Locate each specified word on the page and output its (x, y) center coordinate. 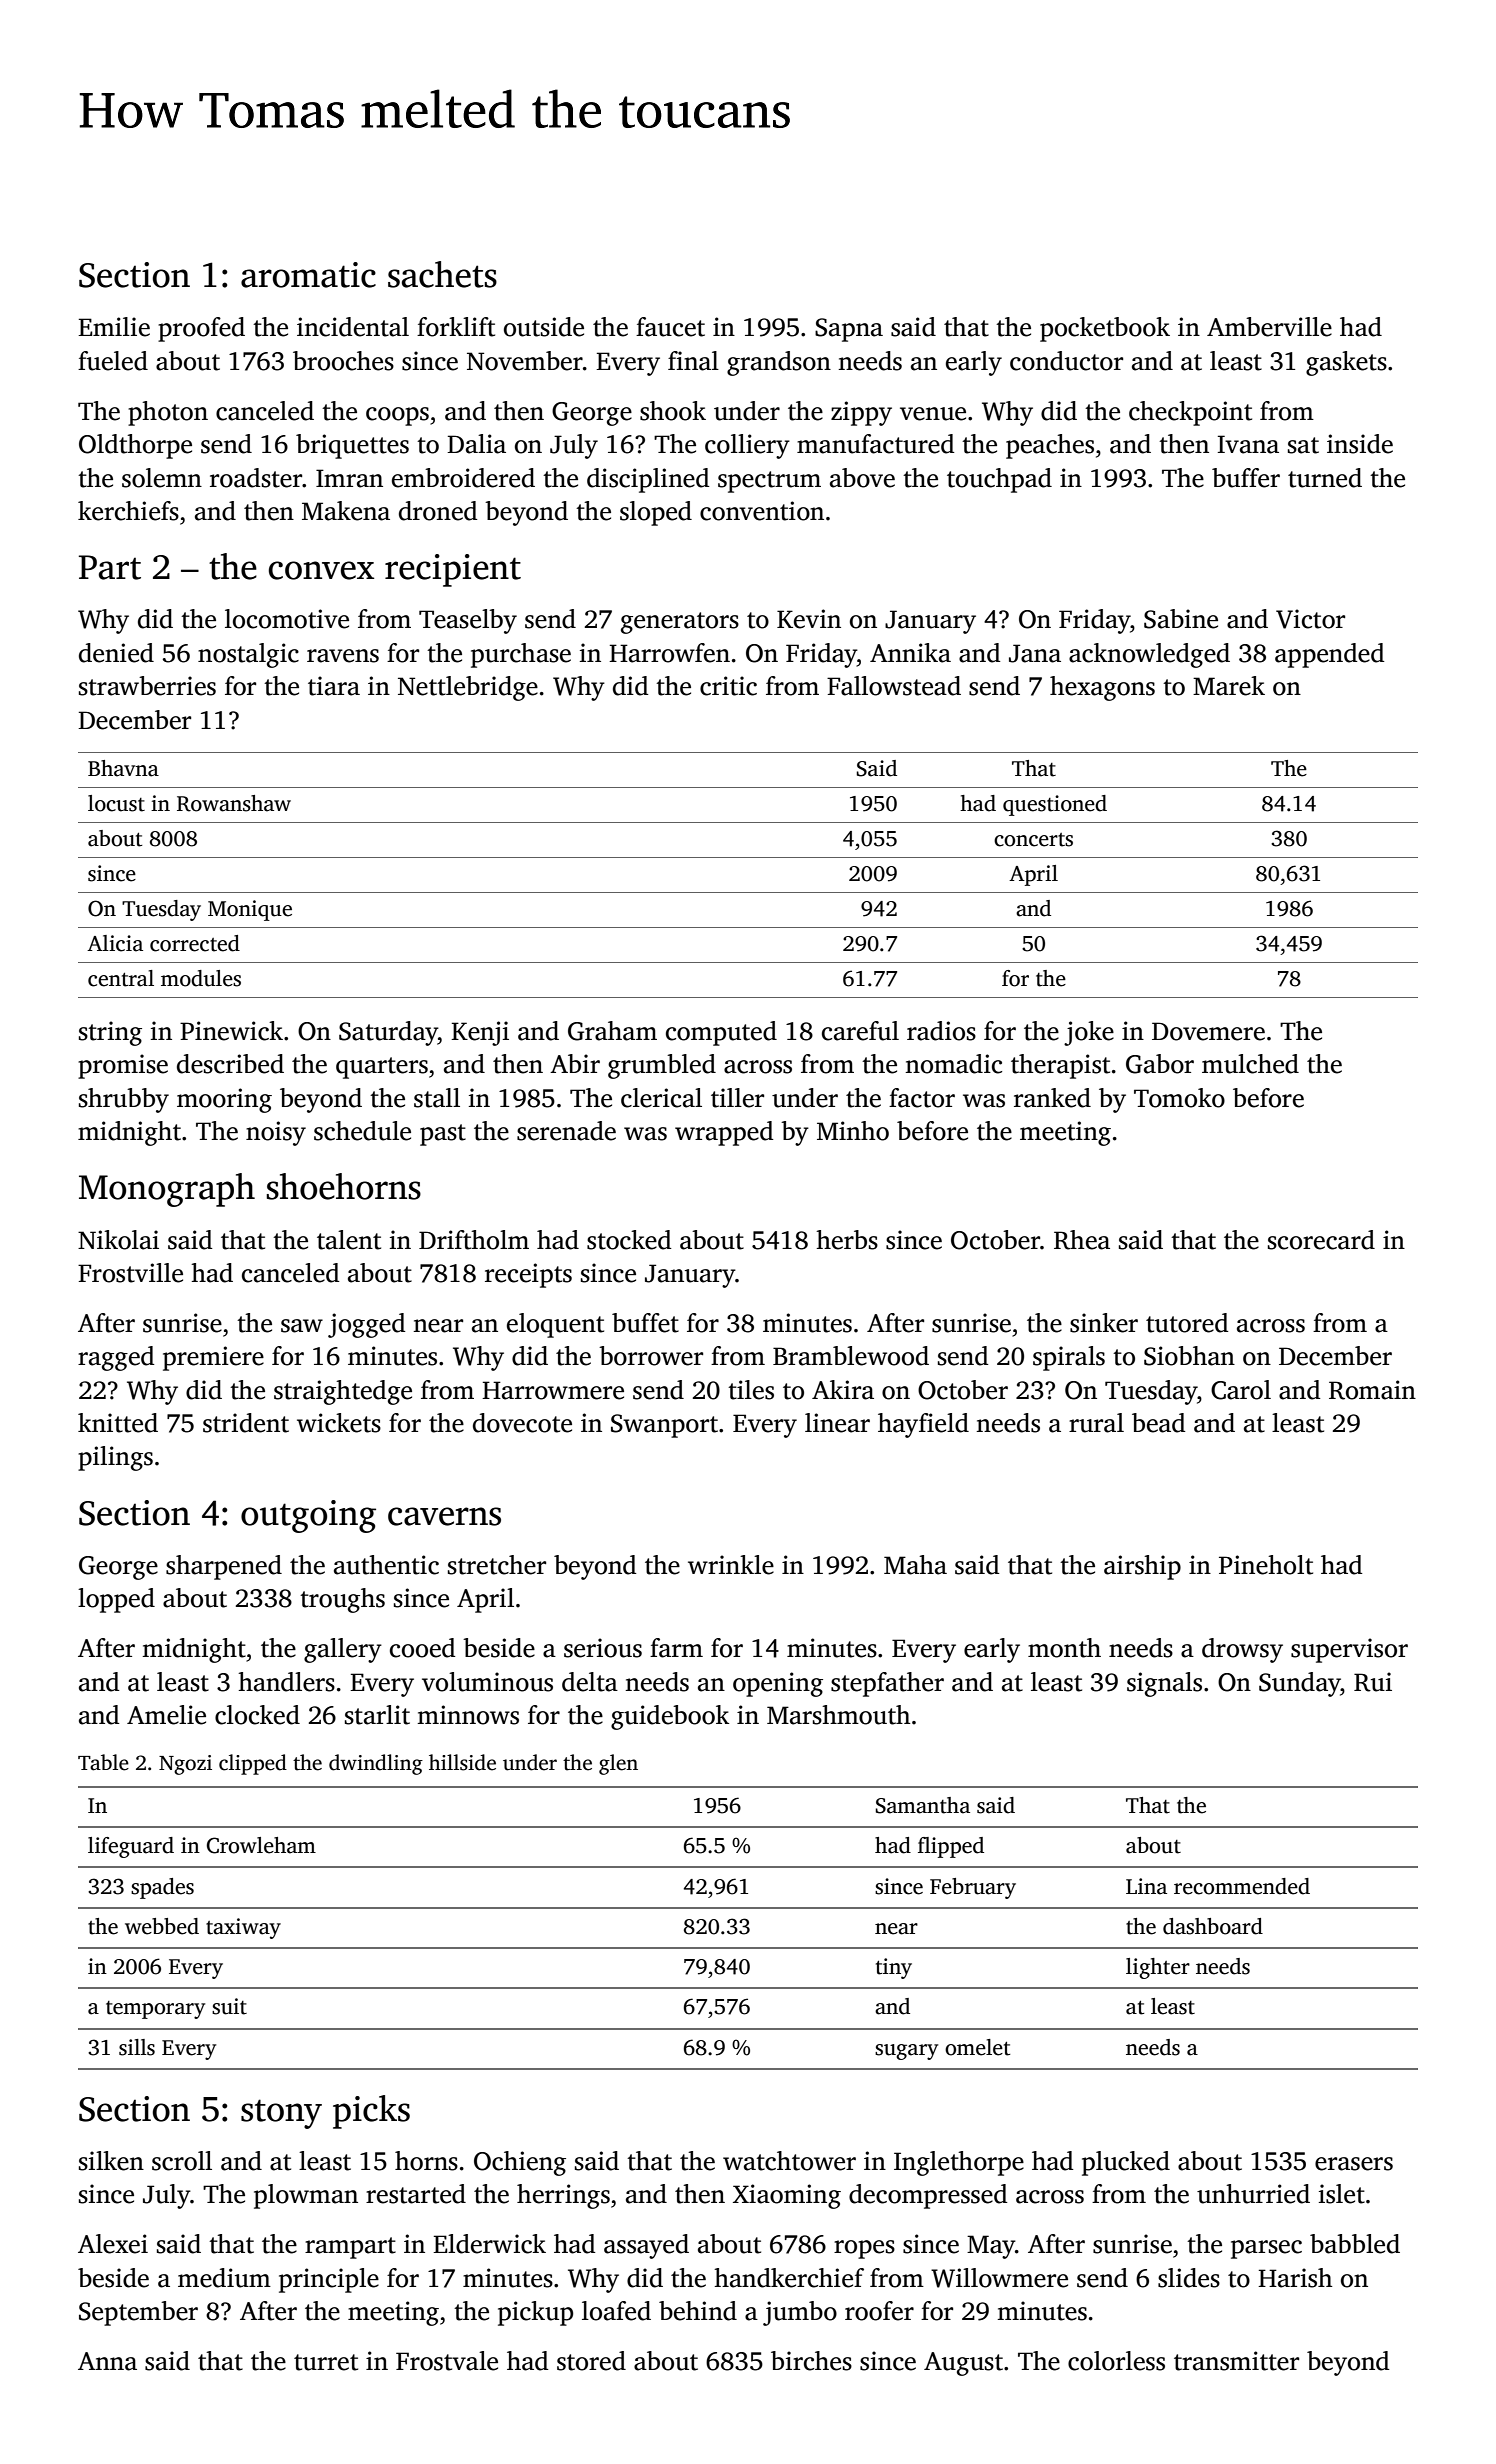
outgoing (308, 1516)
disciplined (648, 480)
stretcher (497, 1565)
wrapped (724, 1133)
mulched (1250, 1064)
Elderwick (489, 2244)
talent (349, 1240)
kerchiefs (128, 511)
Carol (1241, 1390)
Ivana (1248, 444)
